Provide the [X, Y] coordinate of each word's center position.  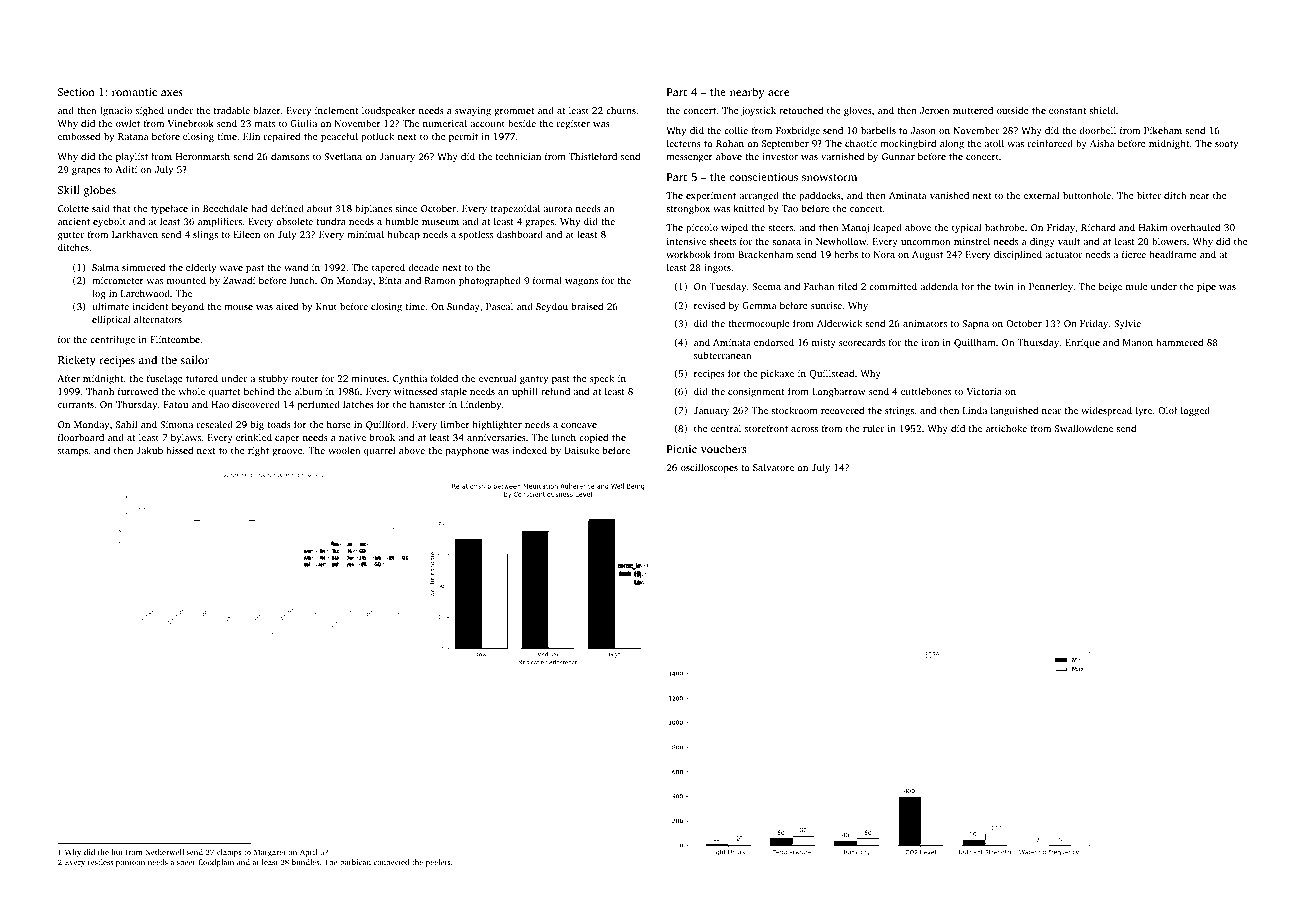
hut [117, 852]
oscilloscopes [709, 468]
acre [778, 93]
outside [1013, 110]
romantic [134, 92]
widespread [1106, 411]
